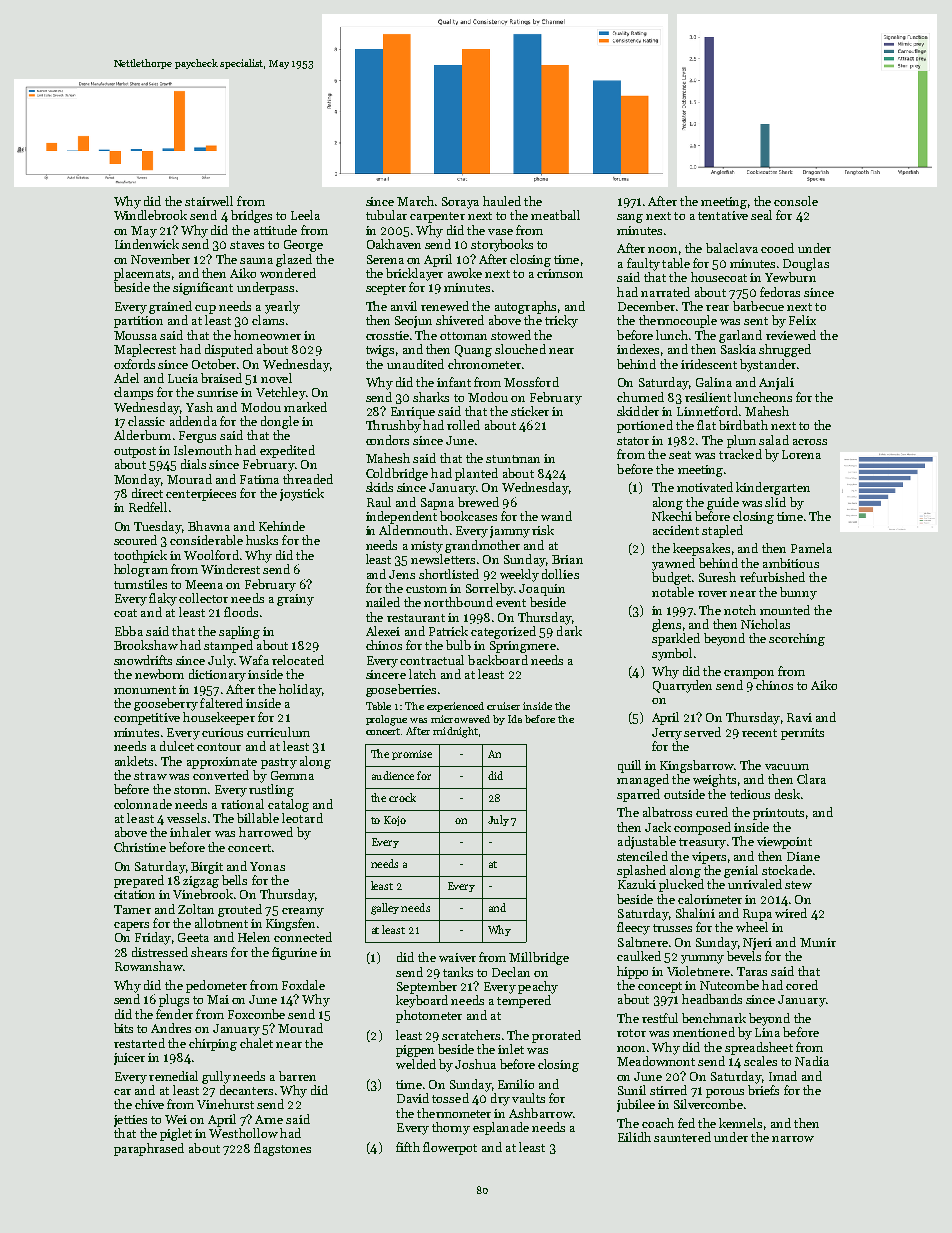  I want to click on Ravi, so click(799, 717).
